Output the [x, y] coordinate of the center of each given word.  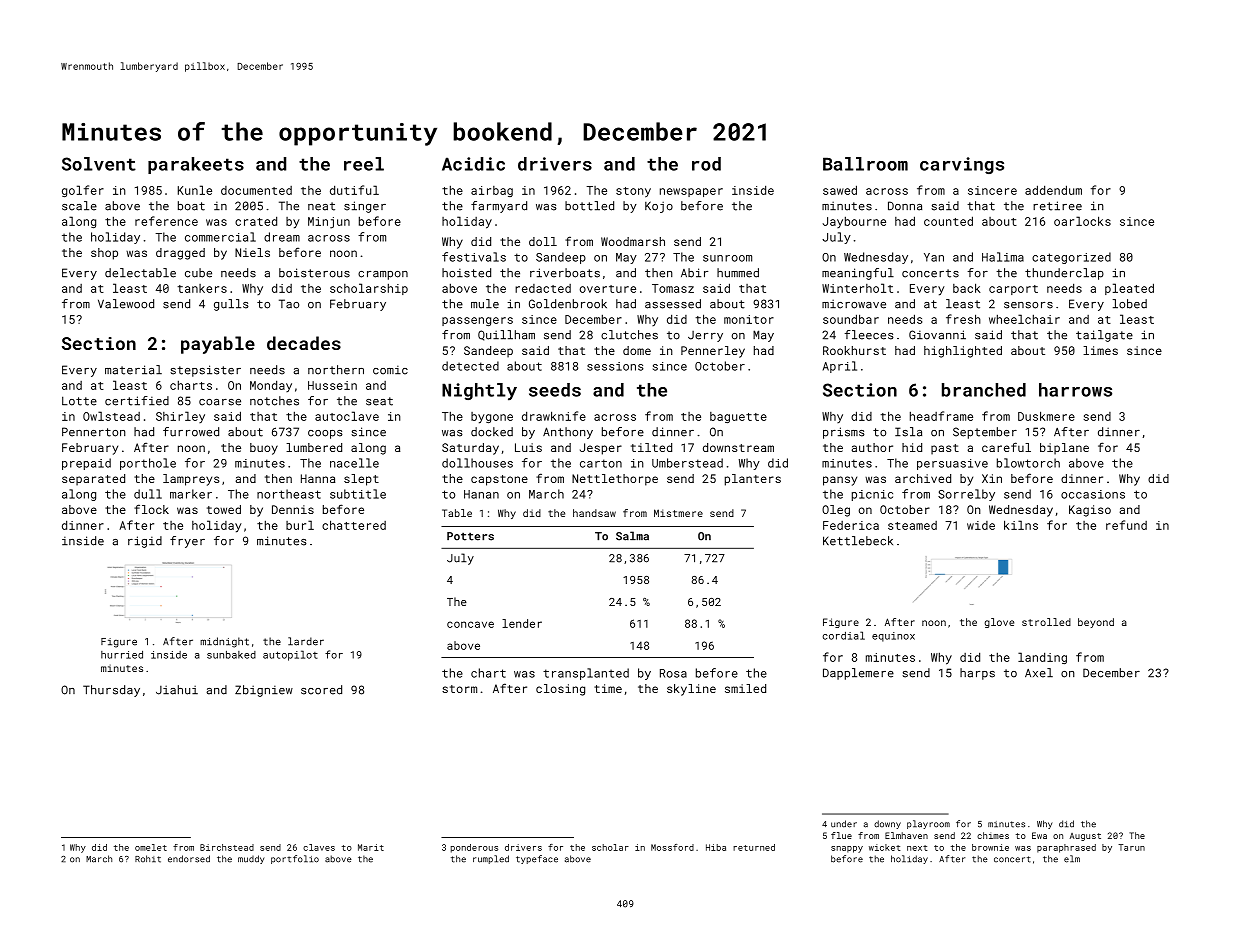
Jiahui [177, 690]
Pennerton [94, 432]
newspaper [691, 192]
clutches [629, 335]
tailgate [1104, 336]
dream [282, 237]
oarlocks [1082, 221]
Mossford [672, 847]
